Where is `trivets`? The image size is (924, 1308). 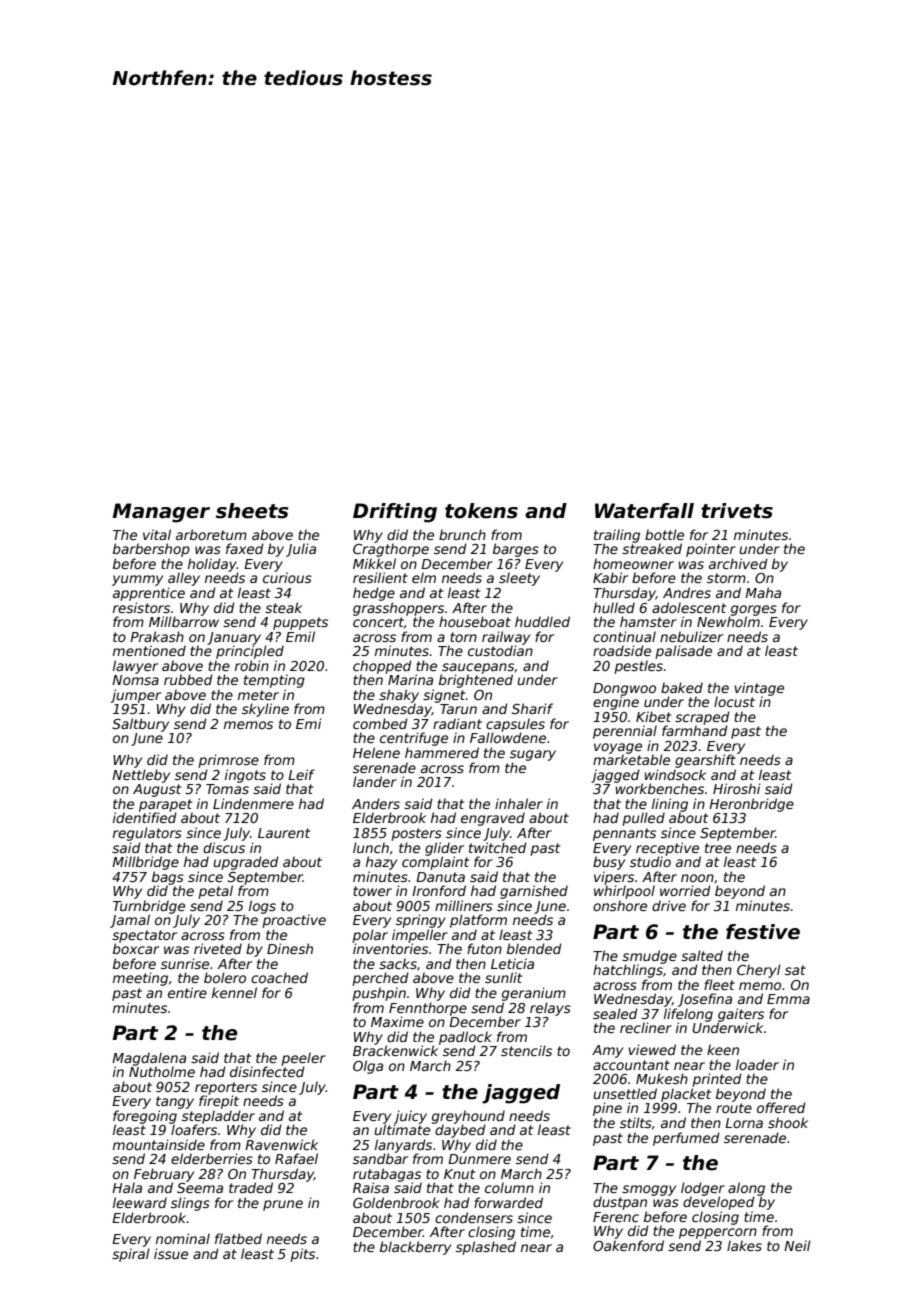
trivets is located at coordinates (737, 511).
